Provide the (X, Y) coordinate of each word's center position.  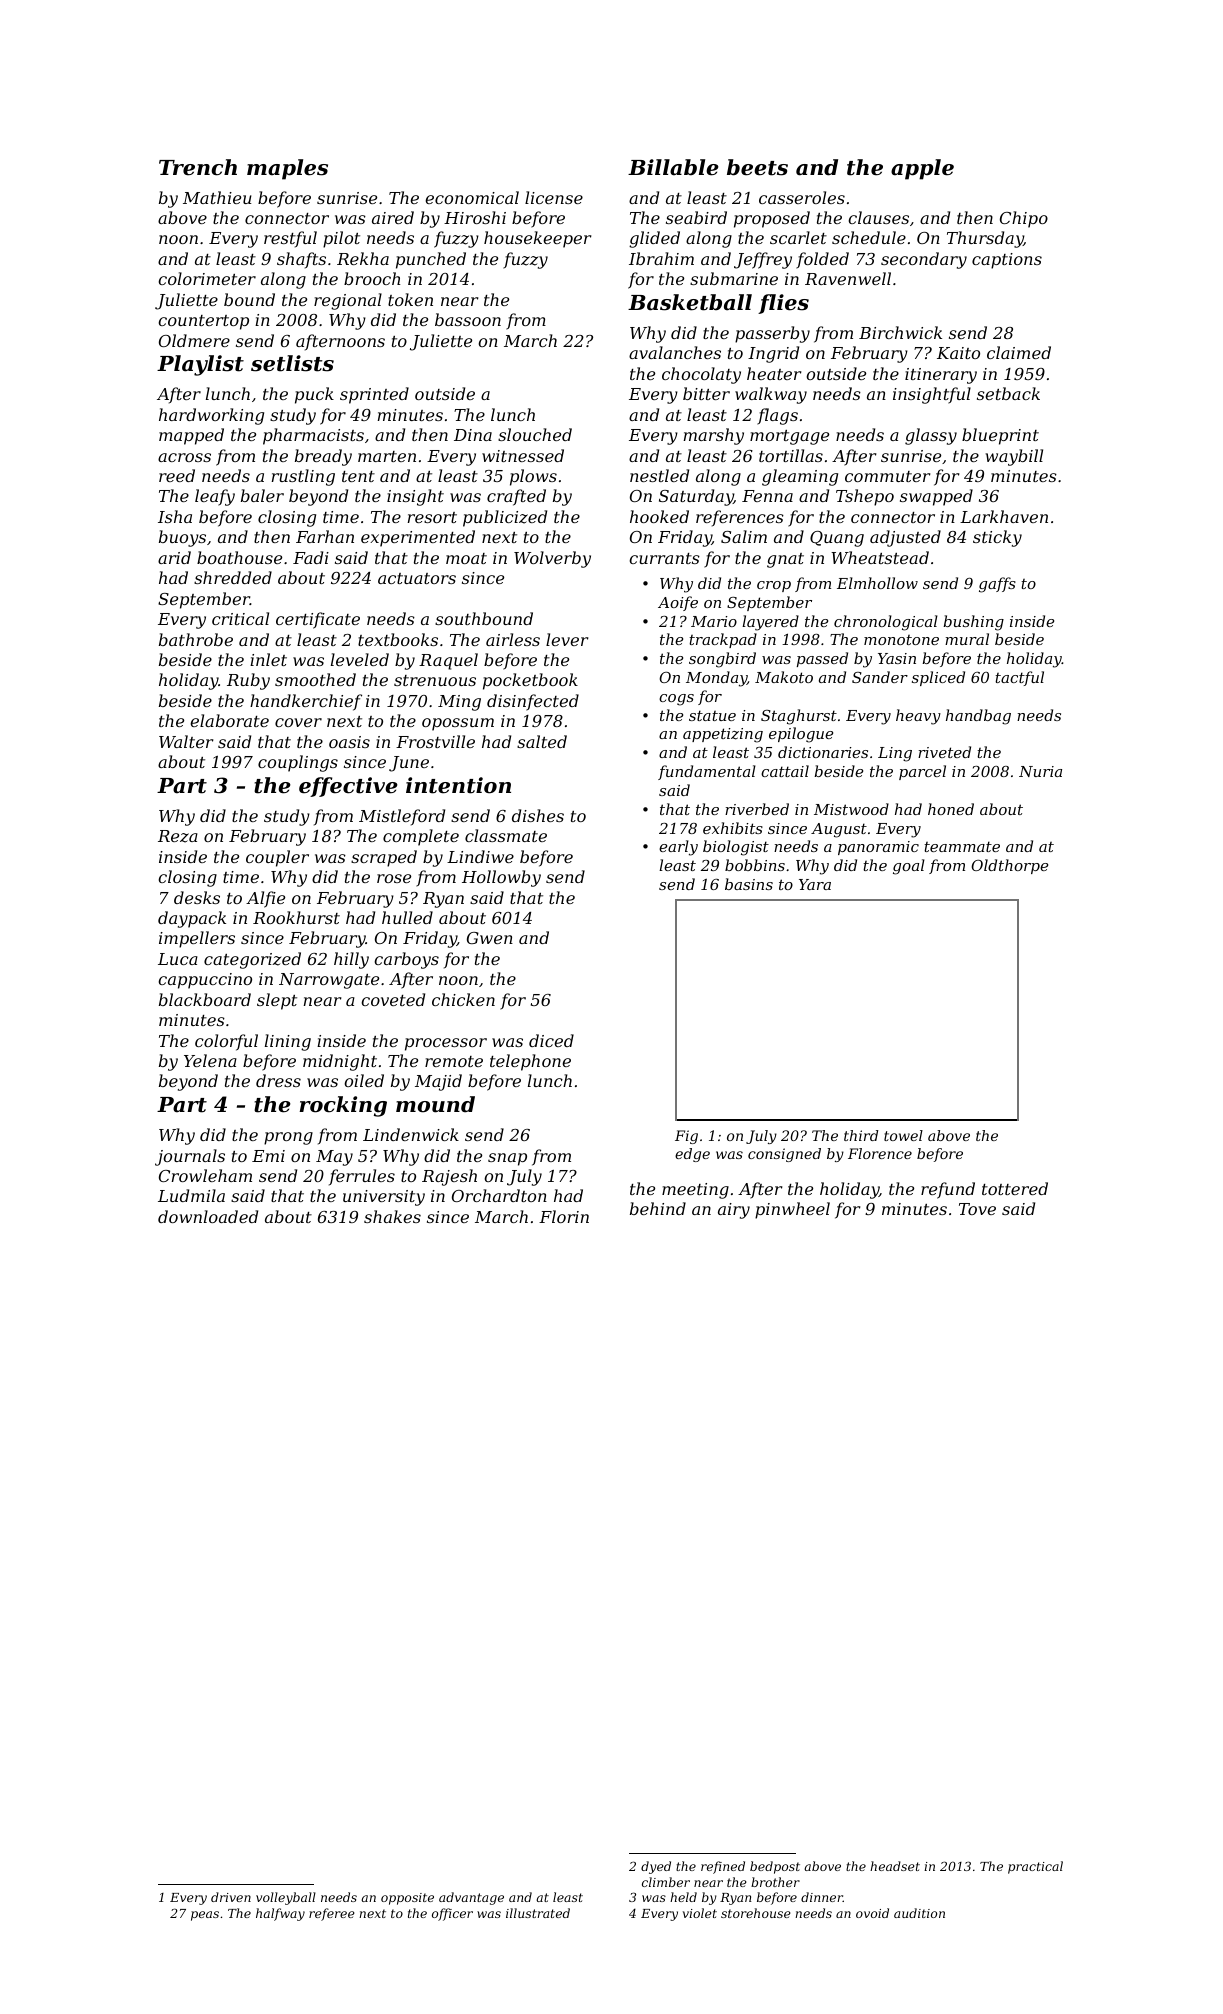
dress (278, 1080)
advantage (471, 1898)
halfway (280, 1914)
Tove (977, 1209)
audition (919, 1913)
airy (734, 1211)
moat (466, 558)
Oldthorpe (1009, 866)
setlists (292, 363)
